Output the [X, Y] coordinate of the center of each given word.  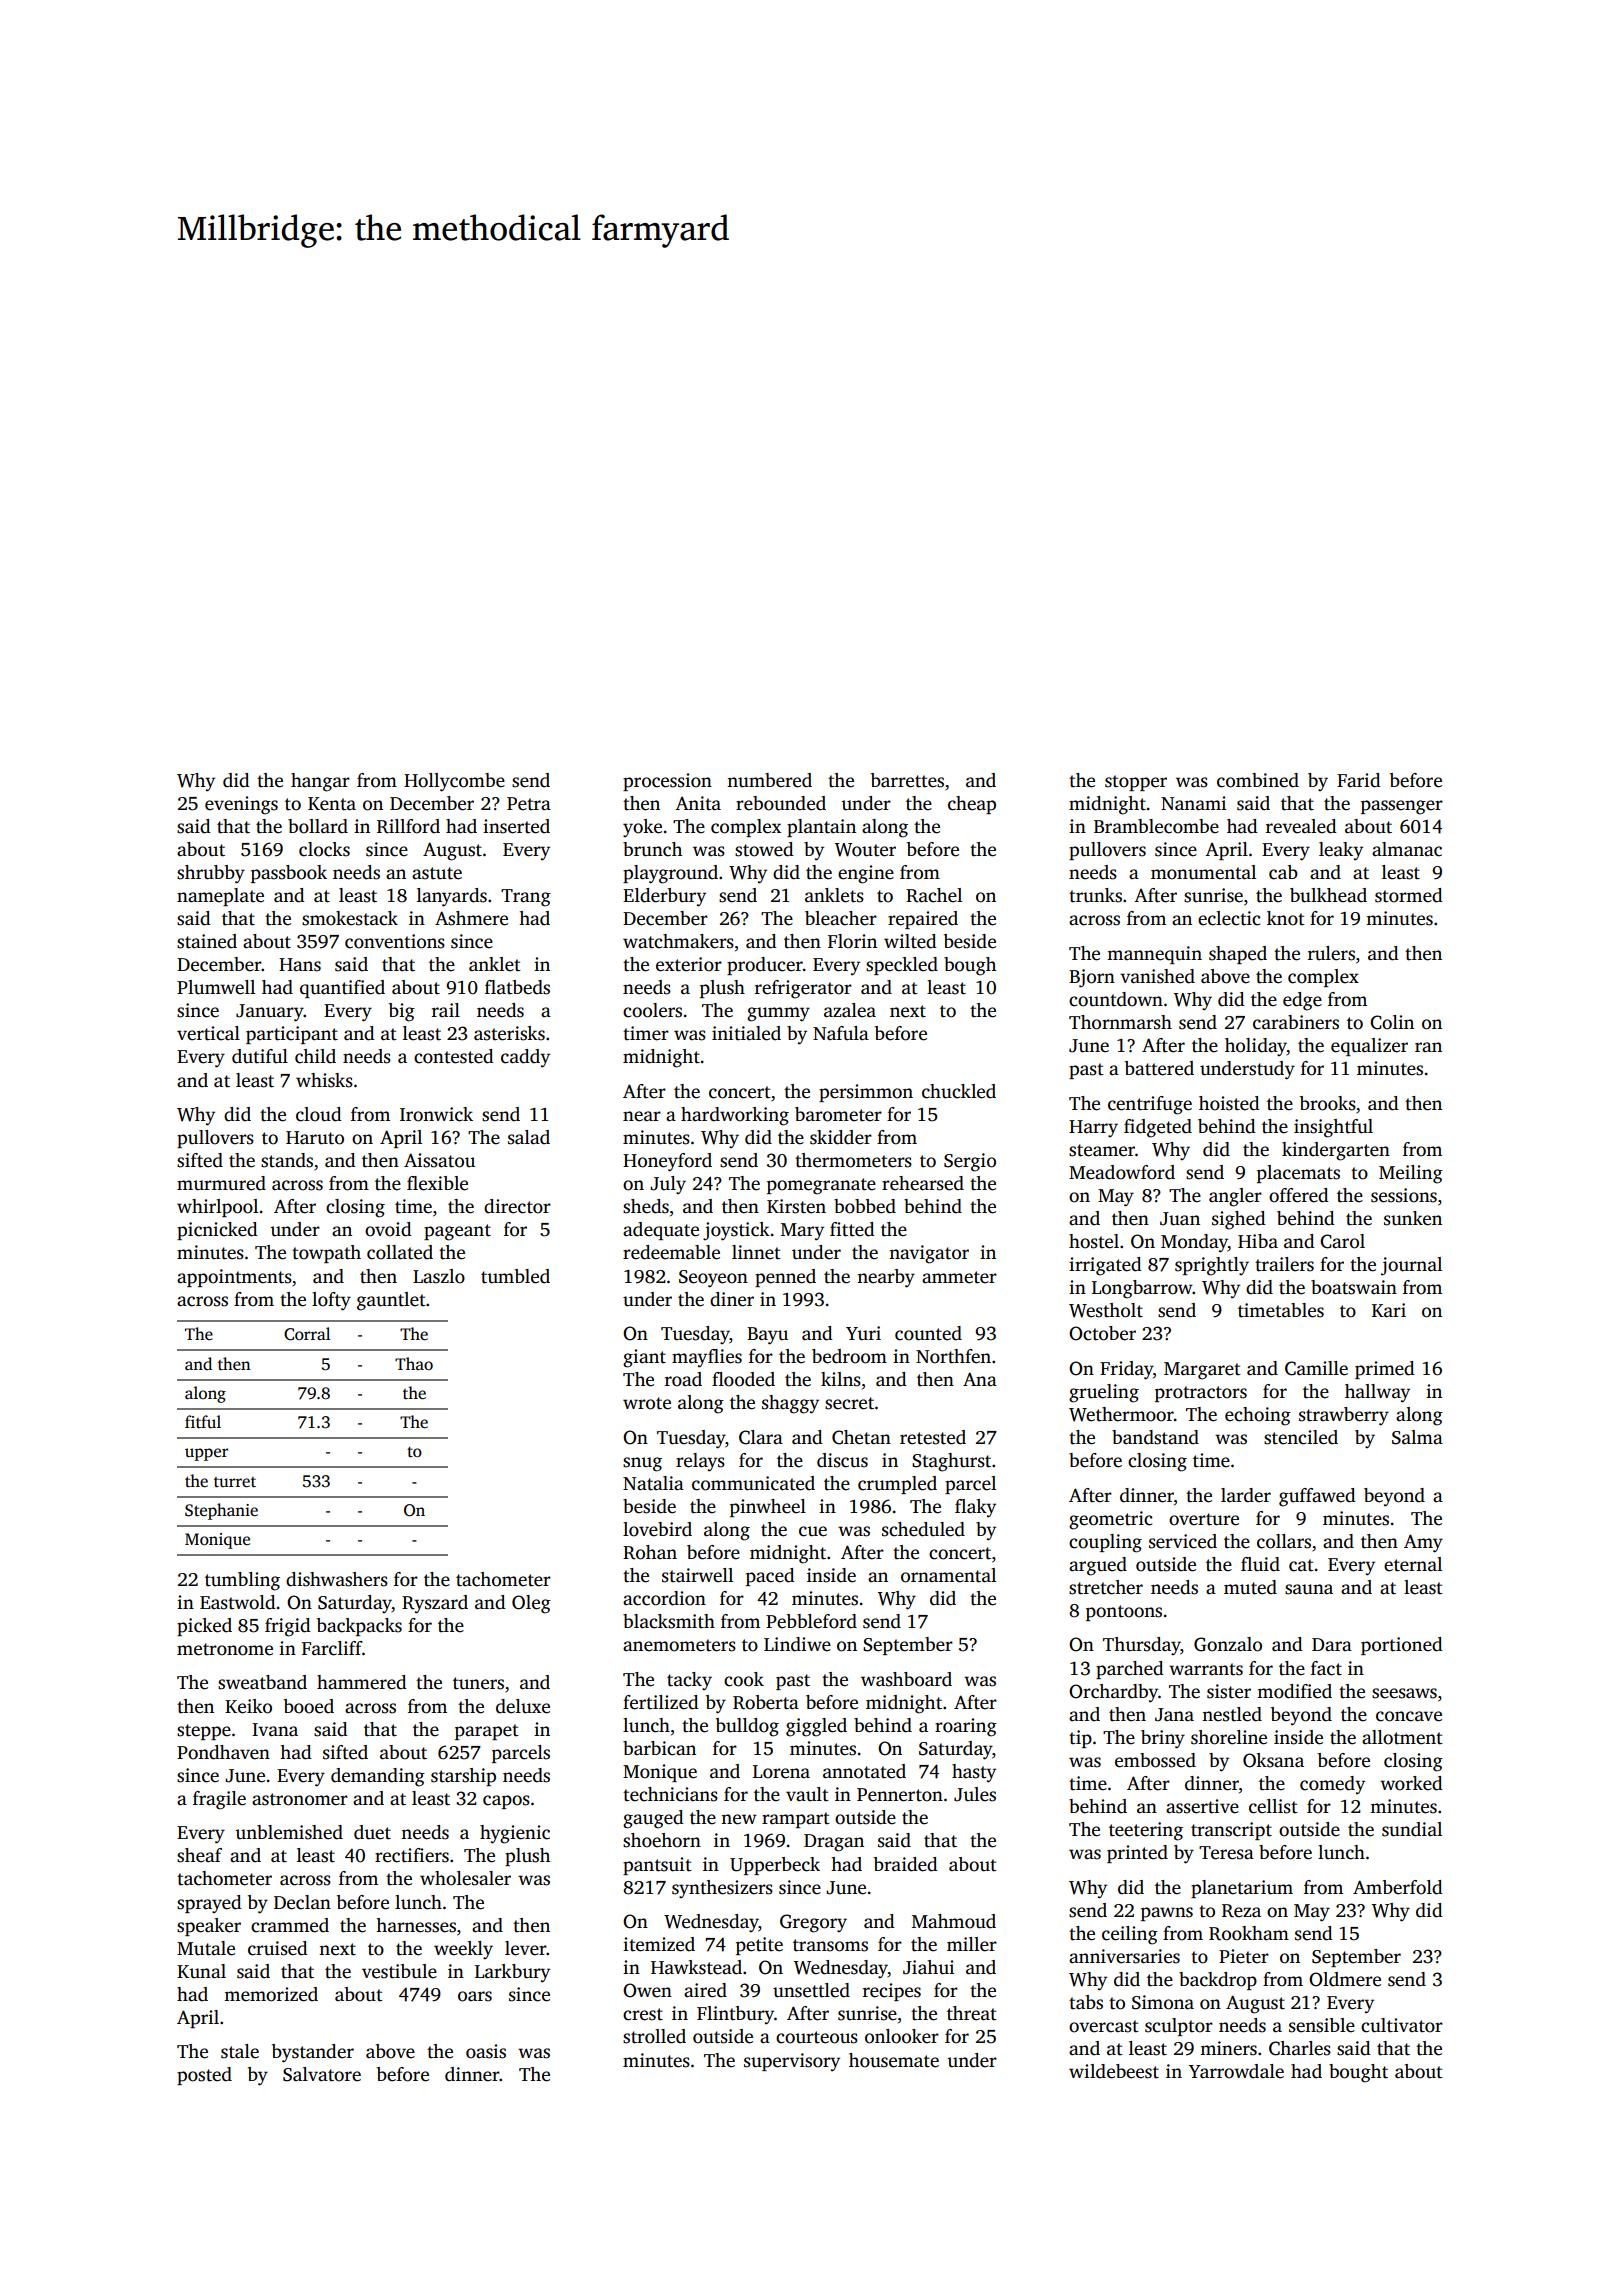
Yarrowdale [1236, 2071]
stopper [1136, 783]
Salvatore [322, 2074]
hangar [320, 782]
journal [1411, 1266]
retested [933, 1437]
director [517, 1206]
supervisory [792, 2062]
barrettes [907, 780]
